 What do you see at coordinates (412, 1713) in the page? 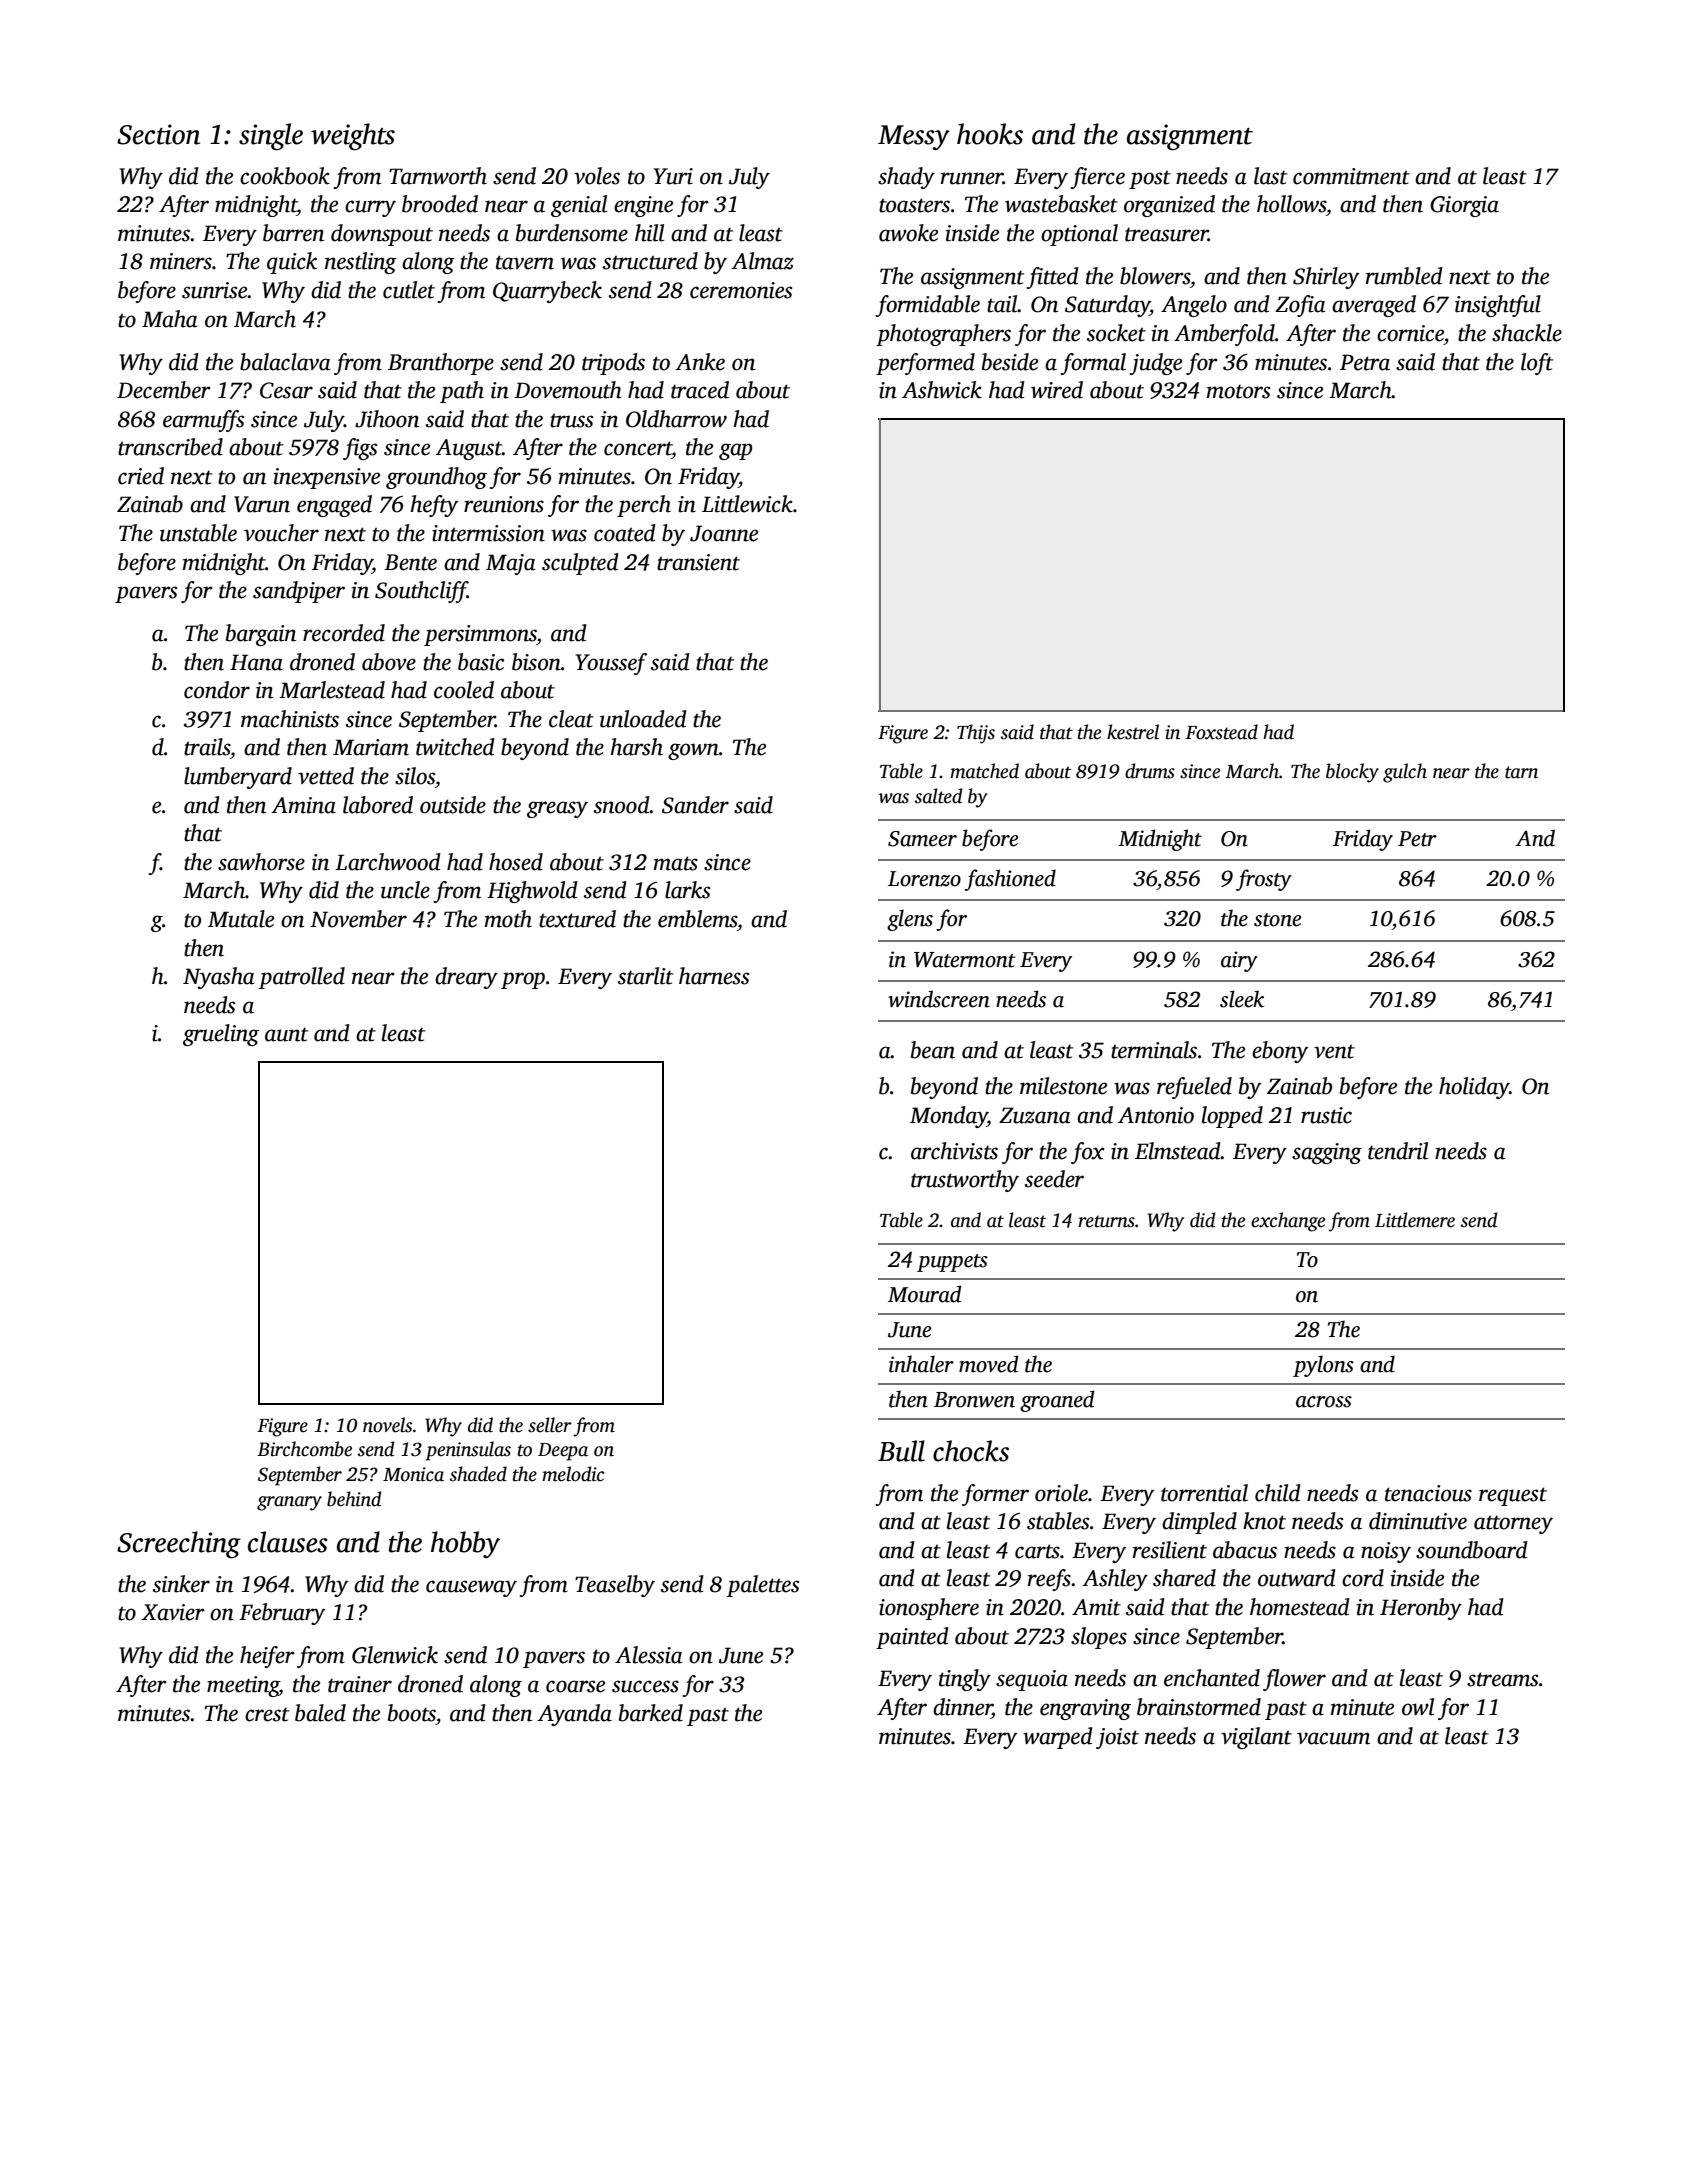
I see `boots` at bounding box center [412, 1713].
